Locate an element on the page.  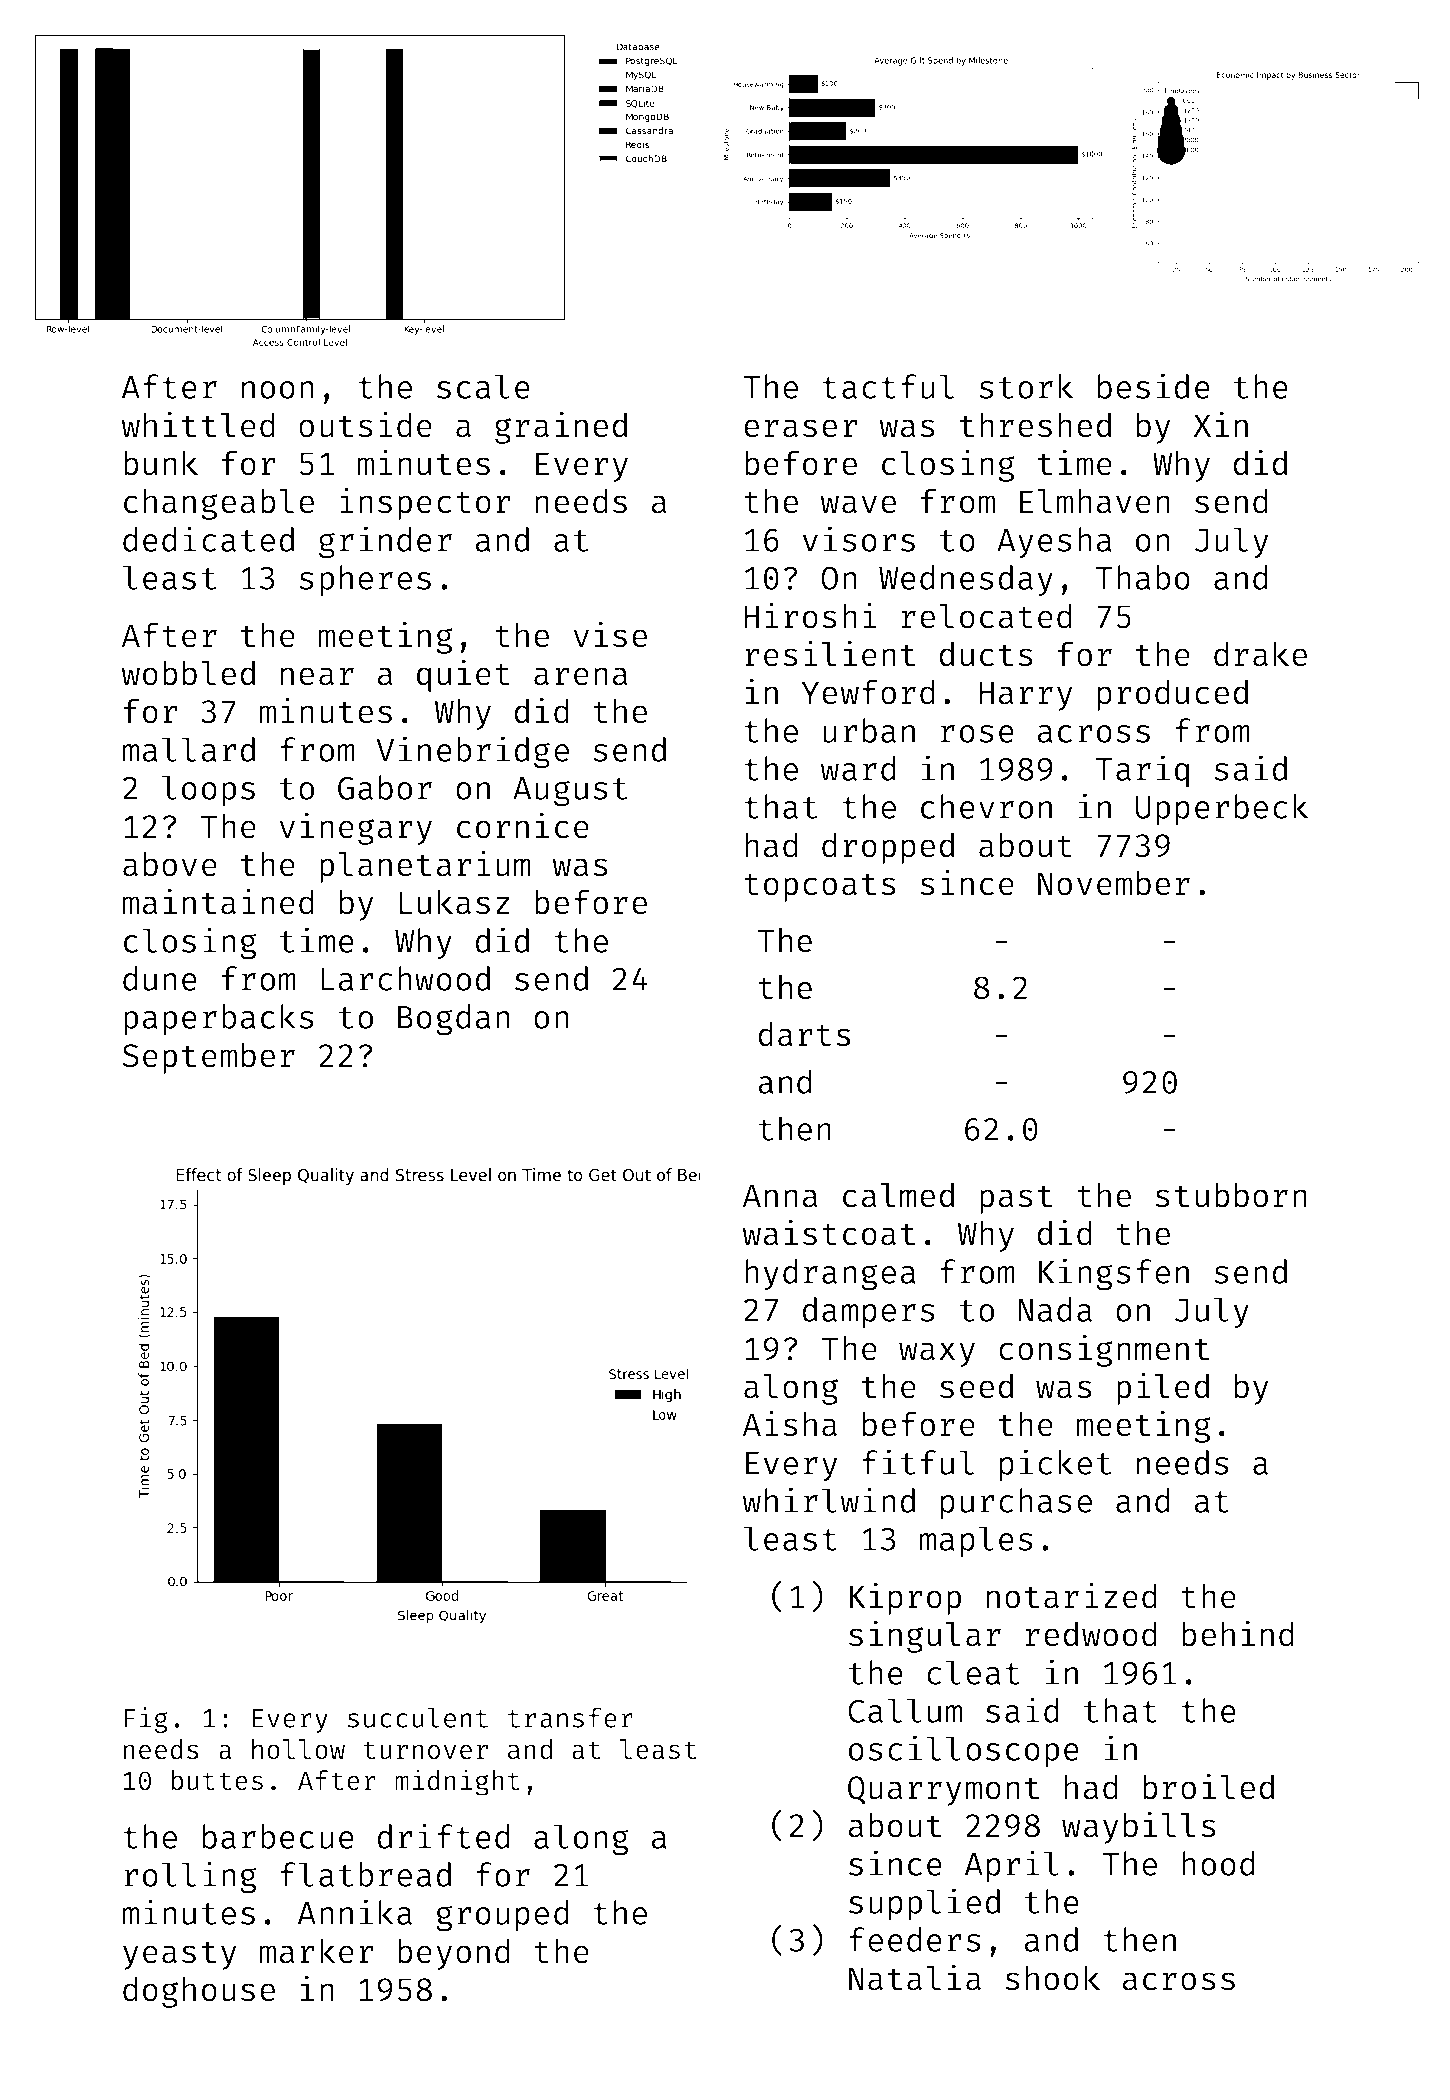
maintained is located at coordinates (218, 902).
